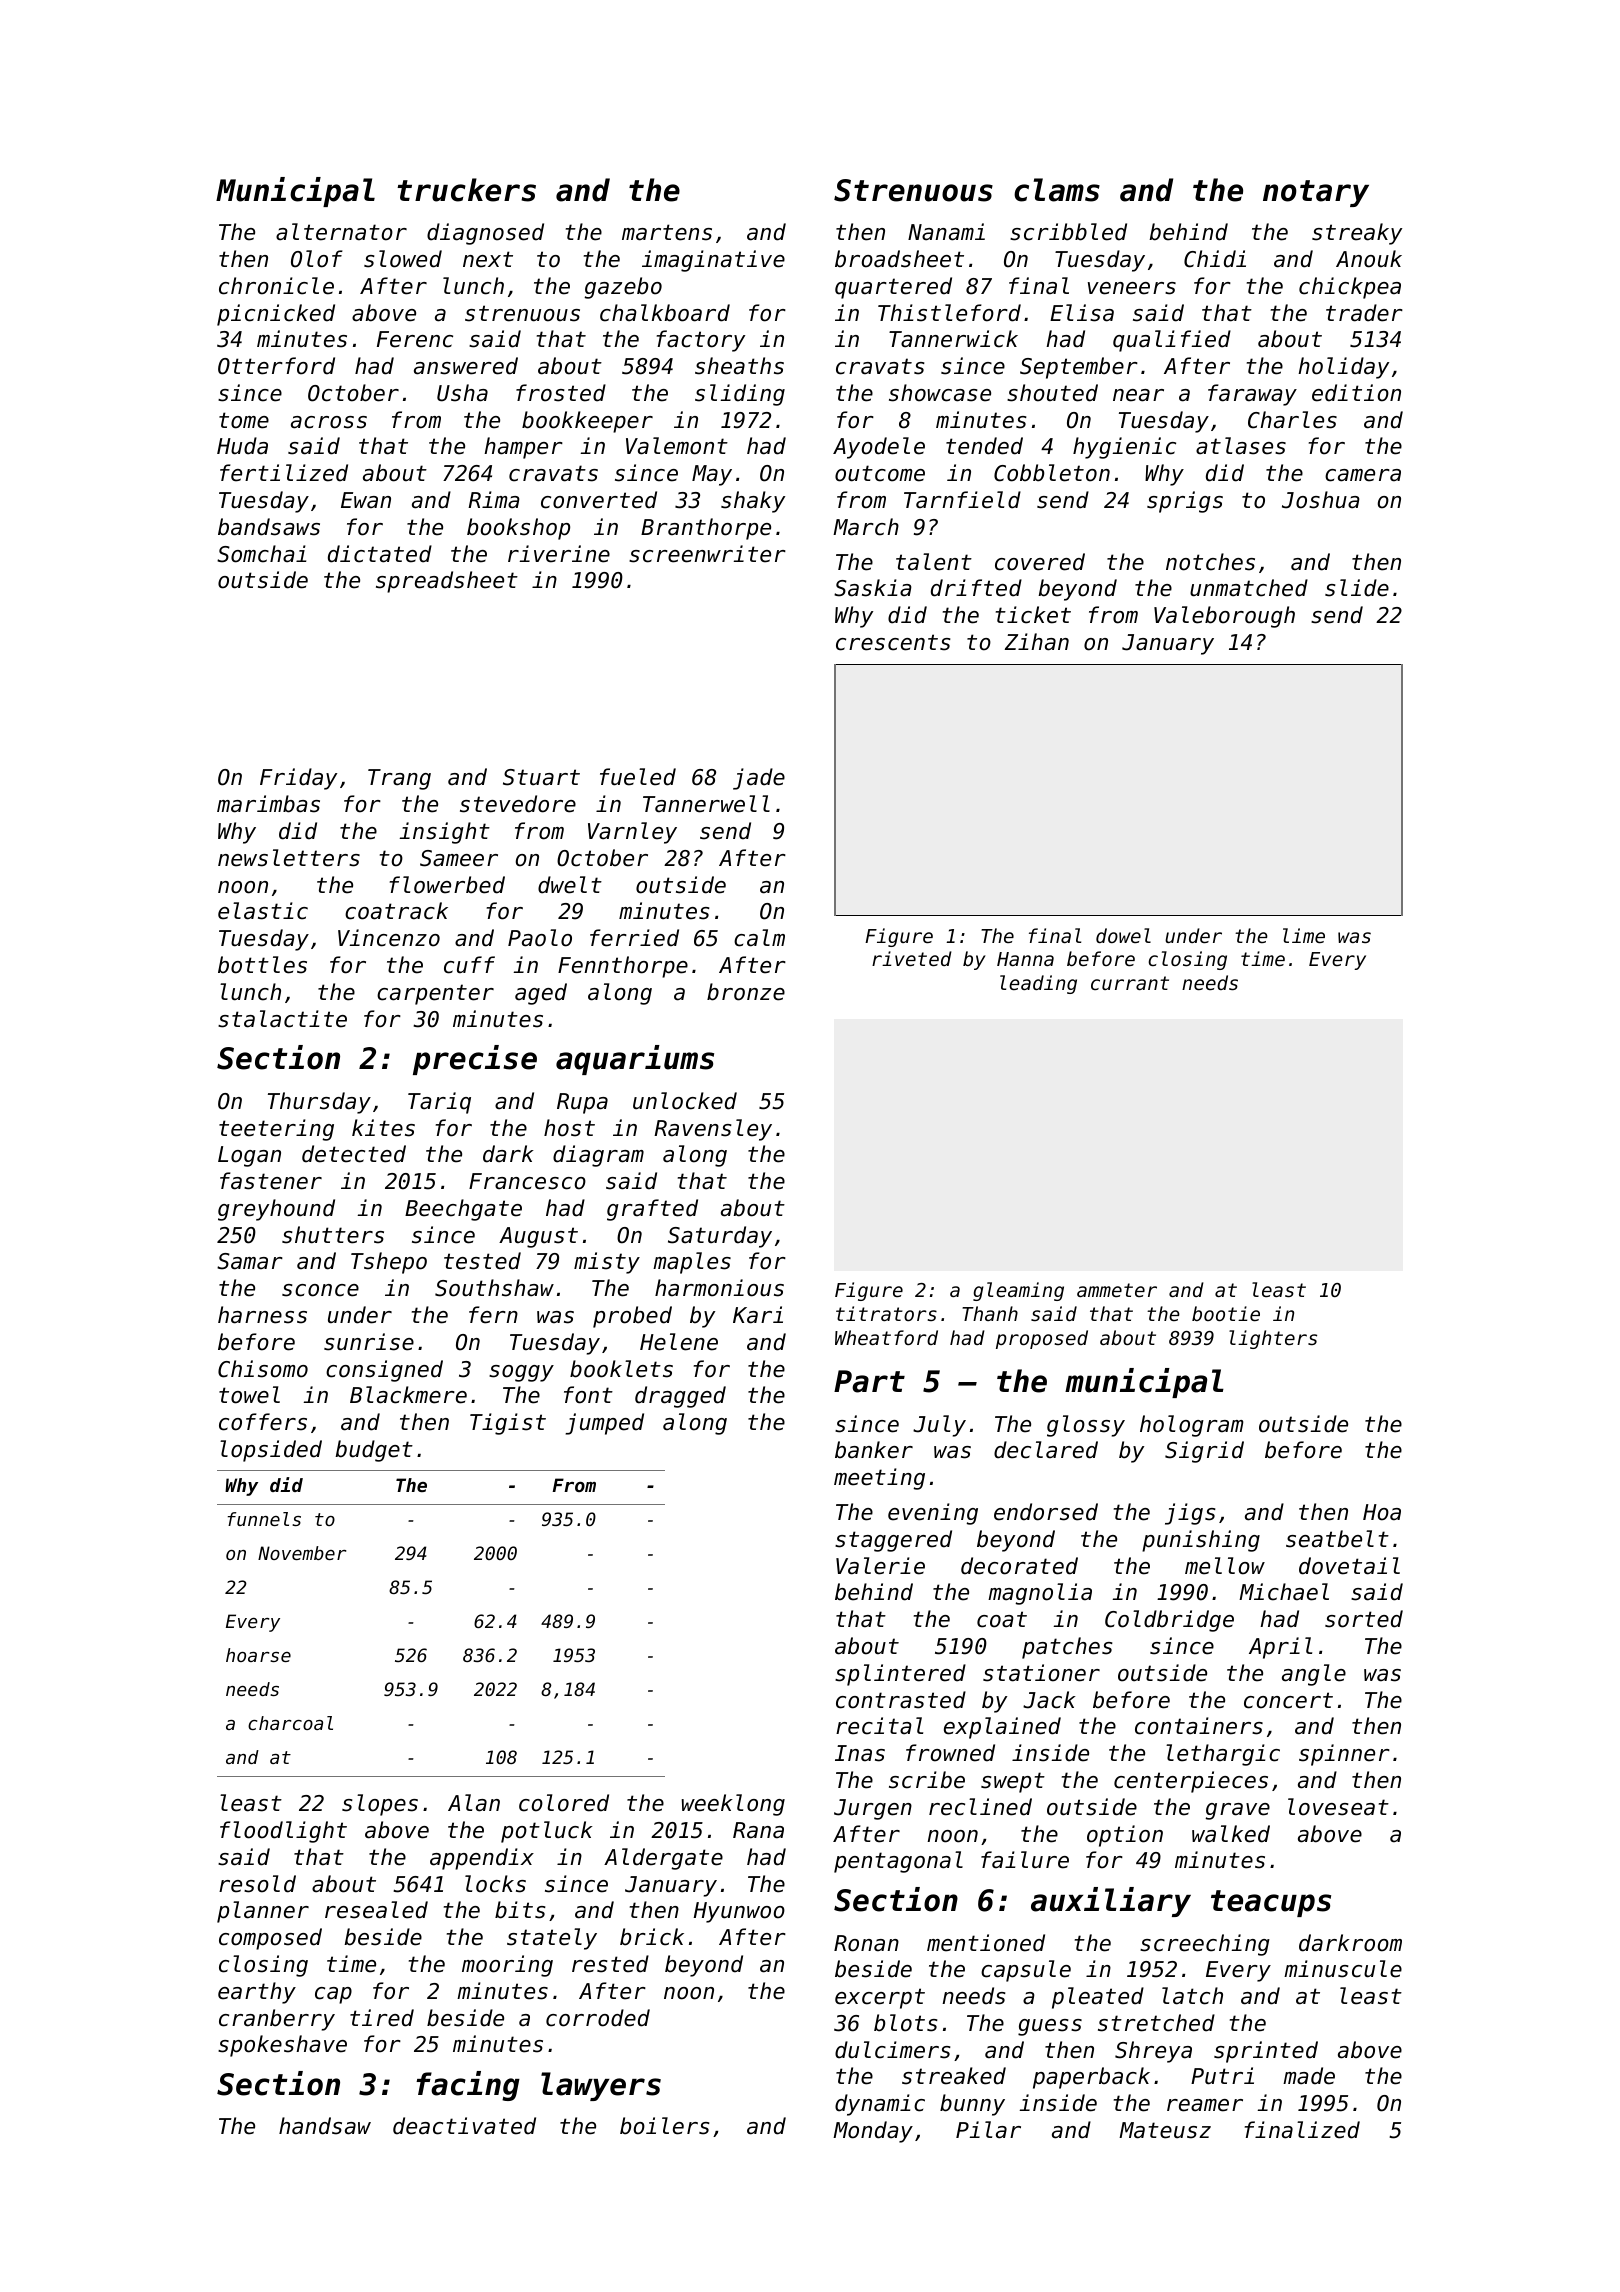 The image size is (1620, 2292). Describe the element at coordinates (604, 1424) in the screenshot. I see `jumped` at that location.
